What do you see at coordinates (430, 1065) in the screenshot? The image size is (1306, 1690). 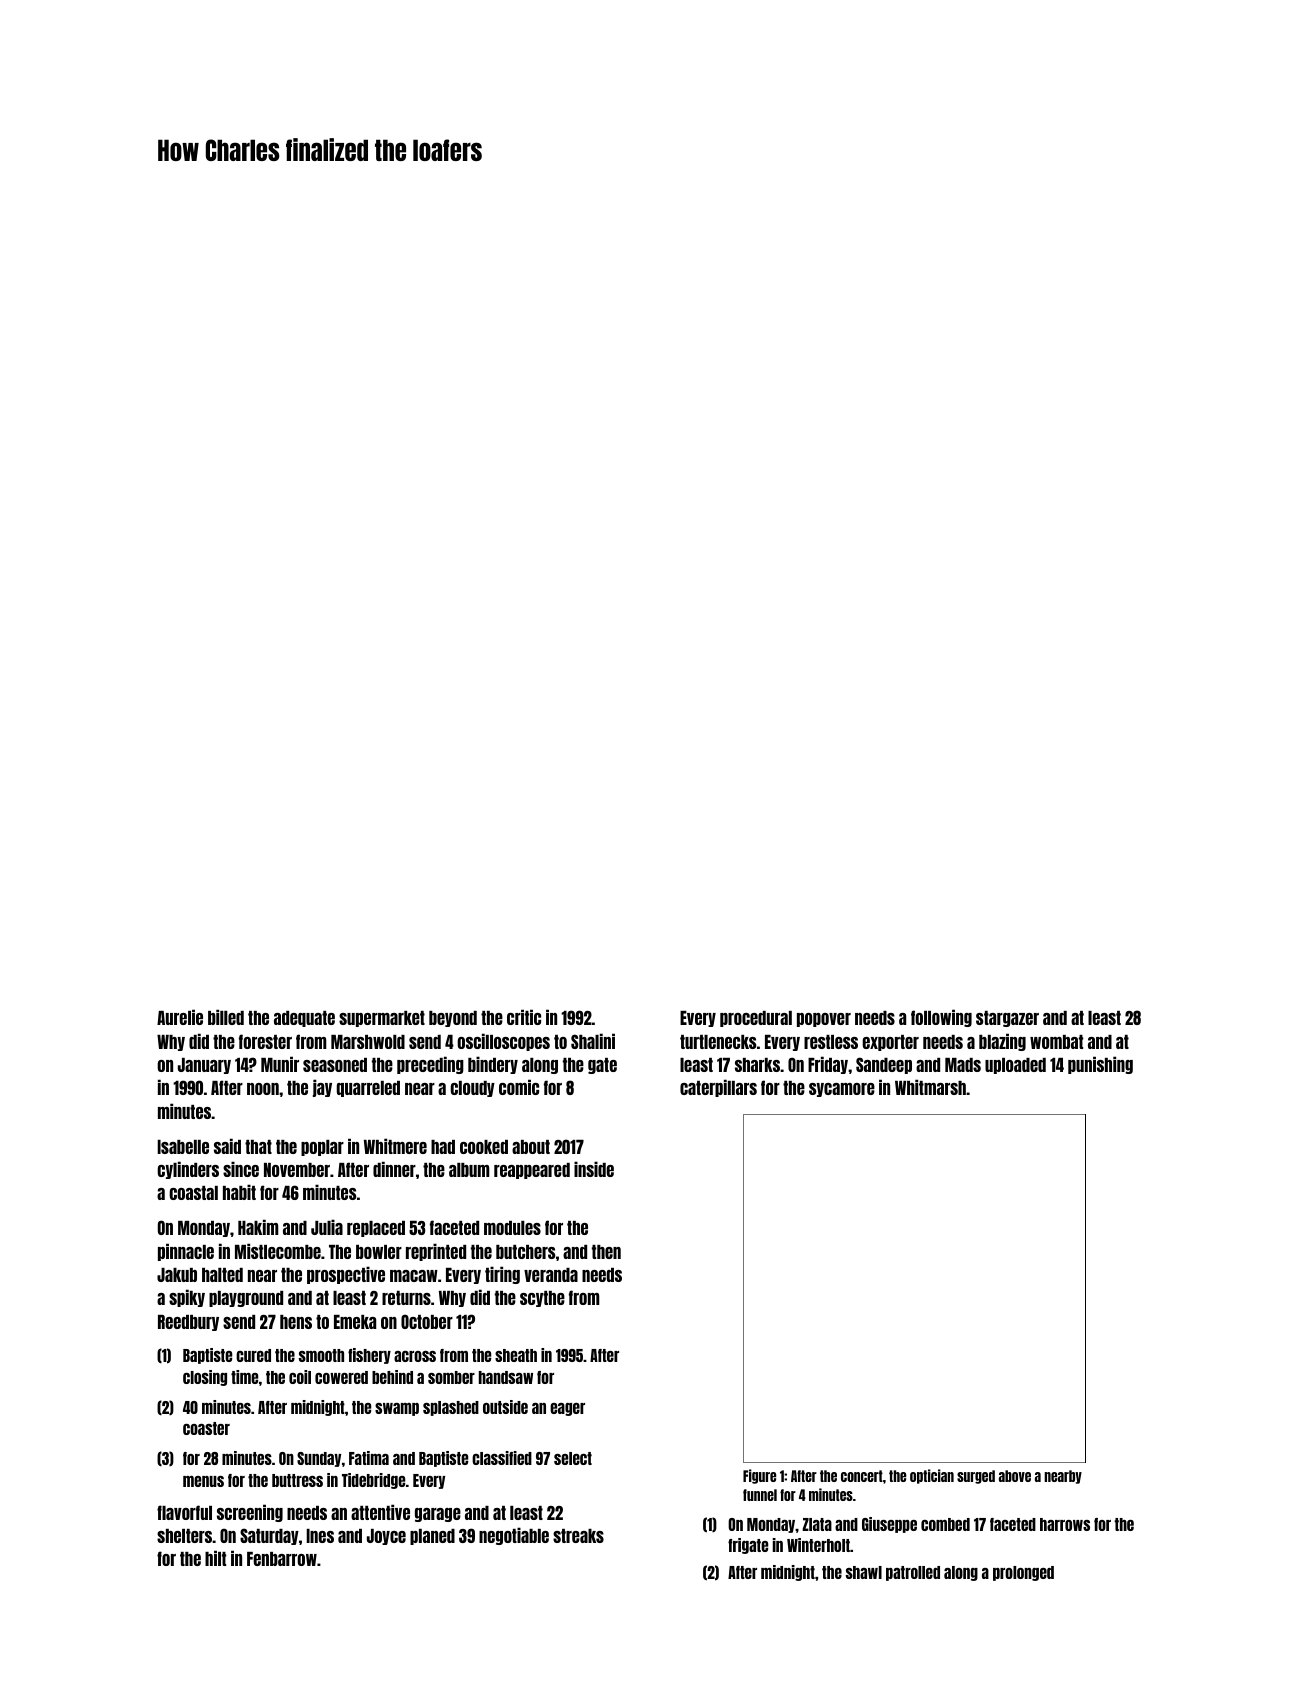 I see `preceding` at bounding box center [430, 1065].
